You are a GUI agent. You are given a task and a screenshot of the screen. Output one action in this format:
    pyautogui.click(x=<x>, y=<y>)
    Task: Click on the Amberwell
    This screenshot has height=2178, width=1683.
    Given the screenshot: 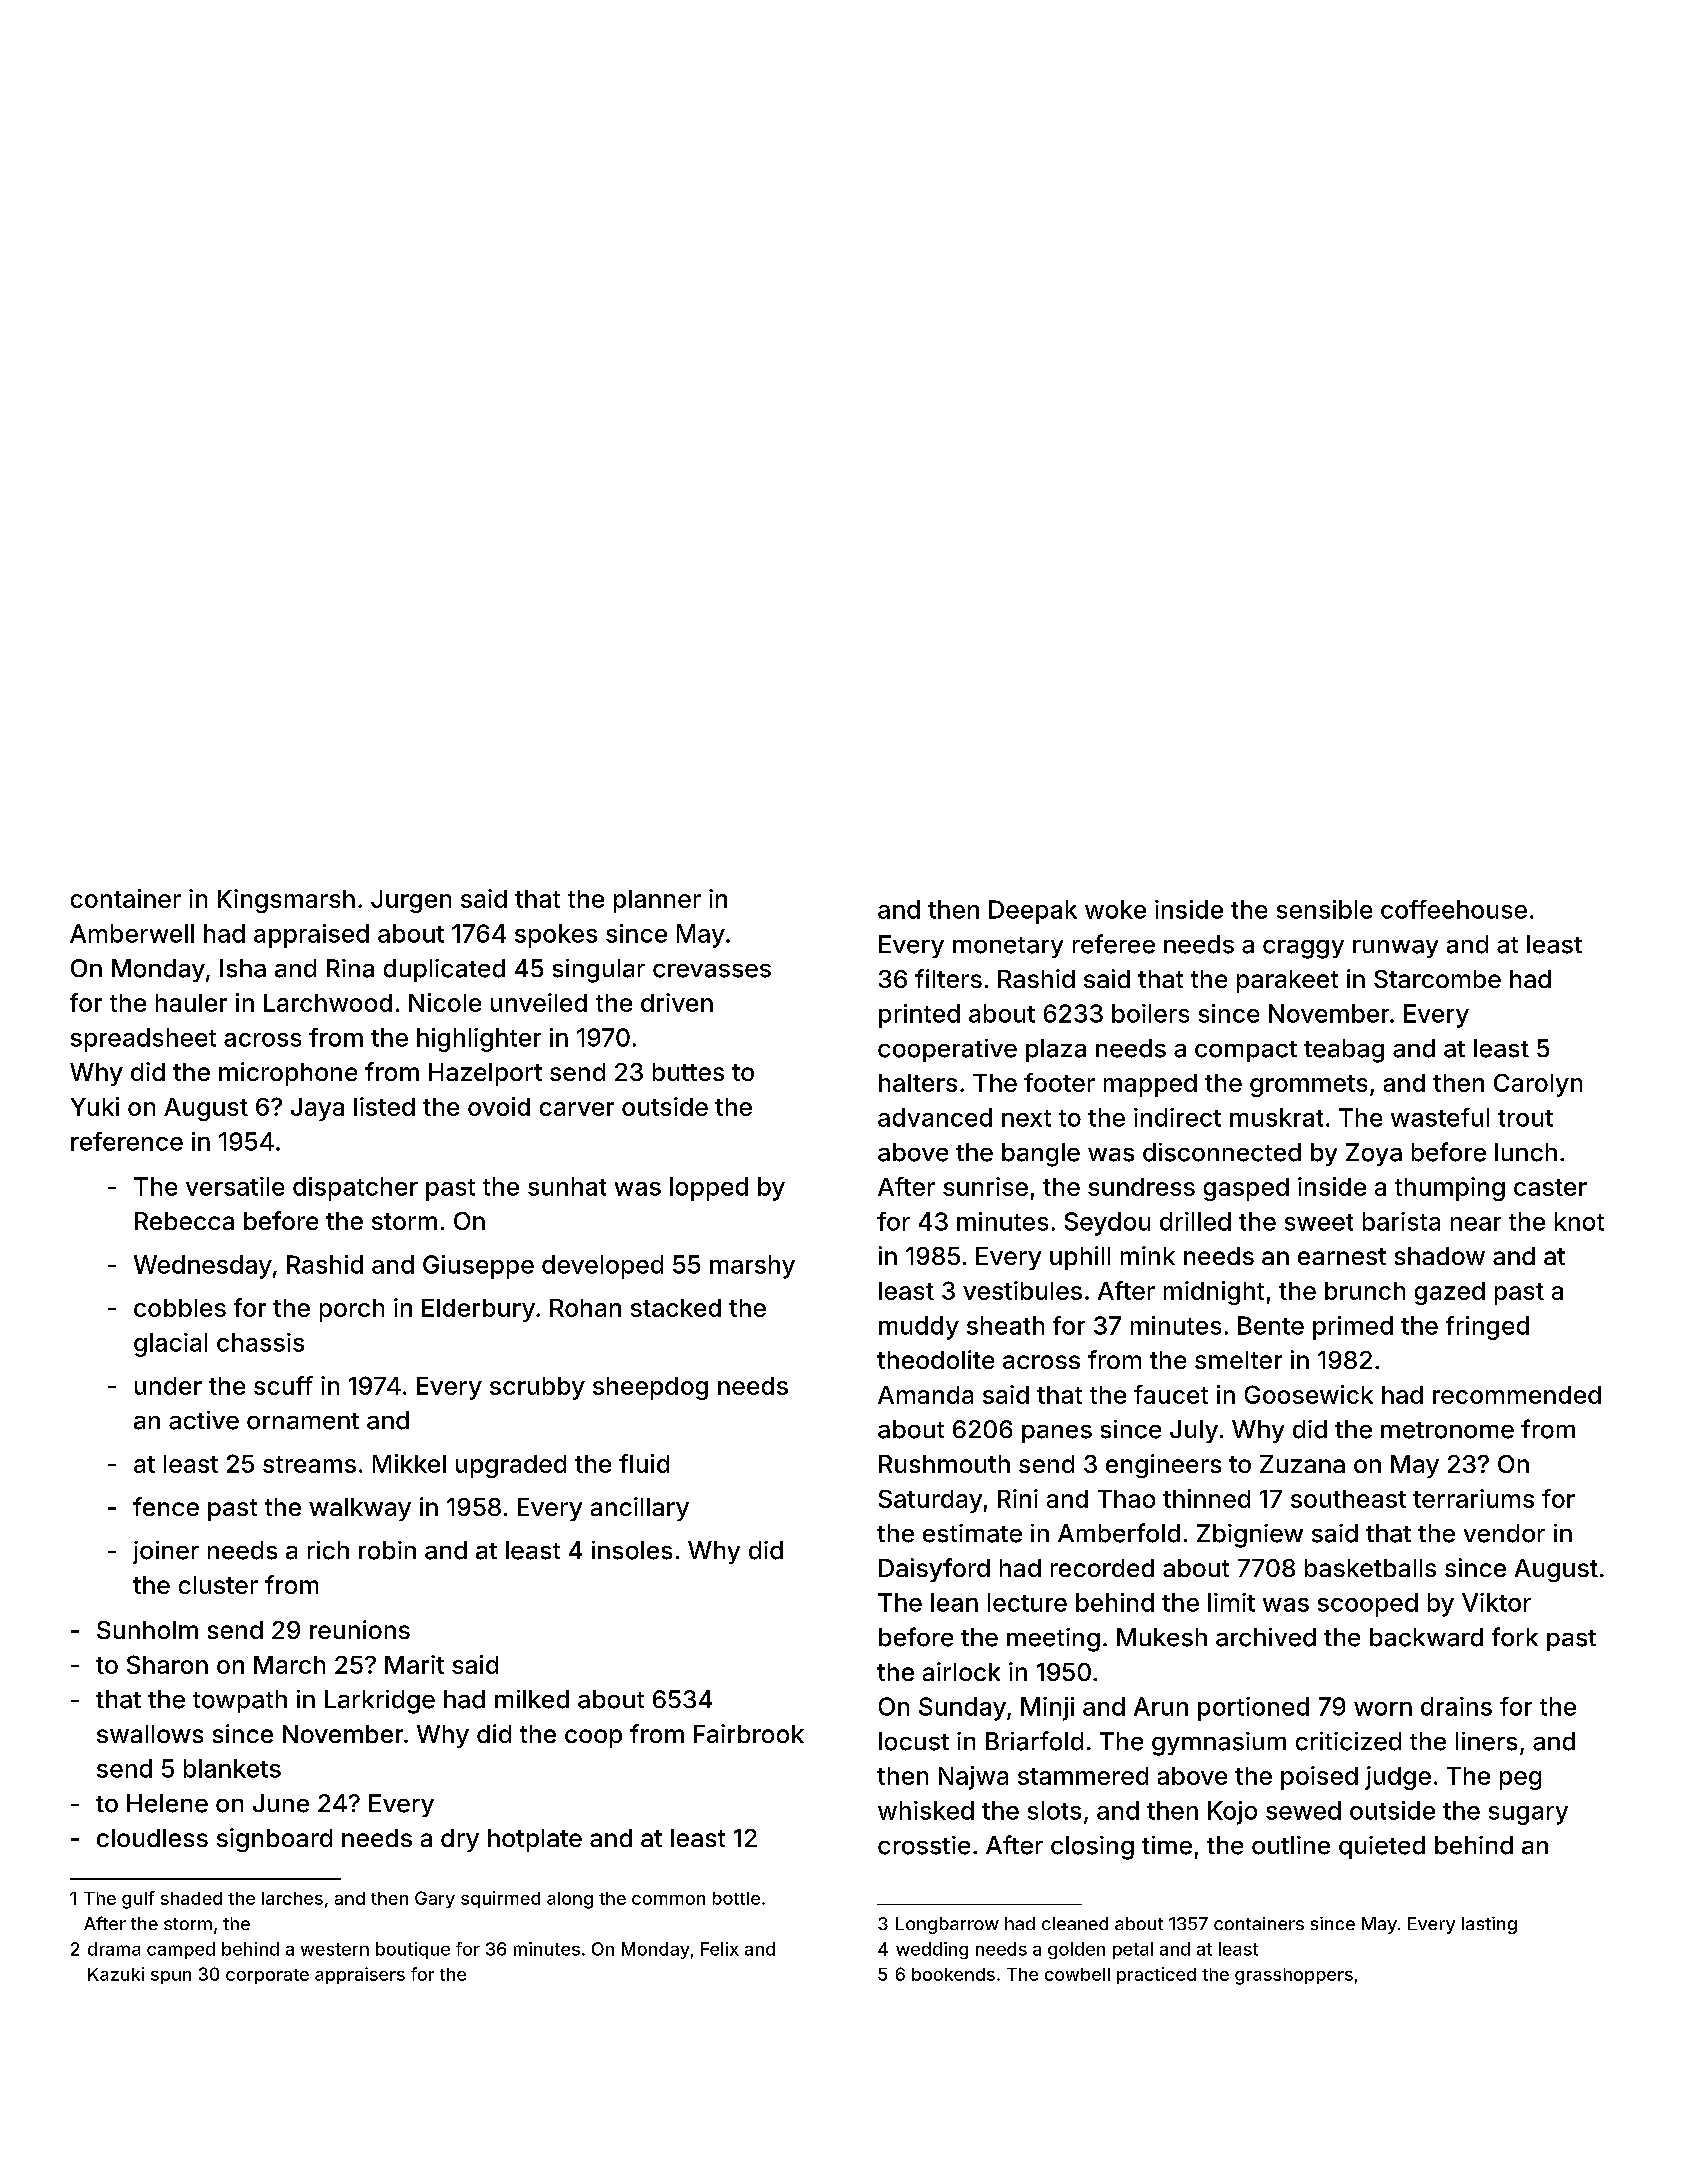 What is the action you would take?
    pyautogui.click(x=132, y=933)
